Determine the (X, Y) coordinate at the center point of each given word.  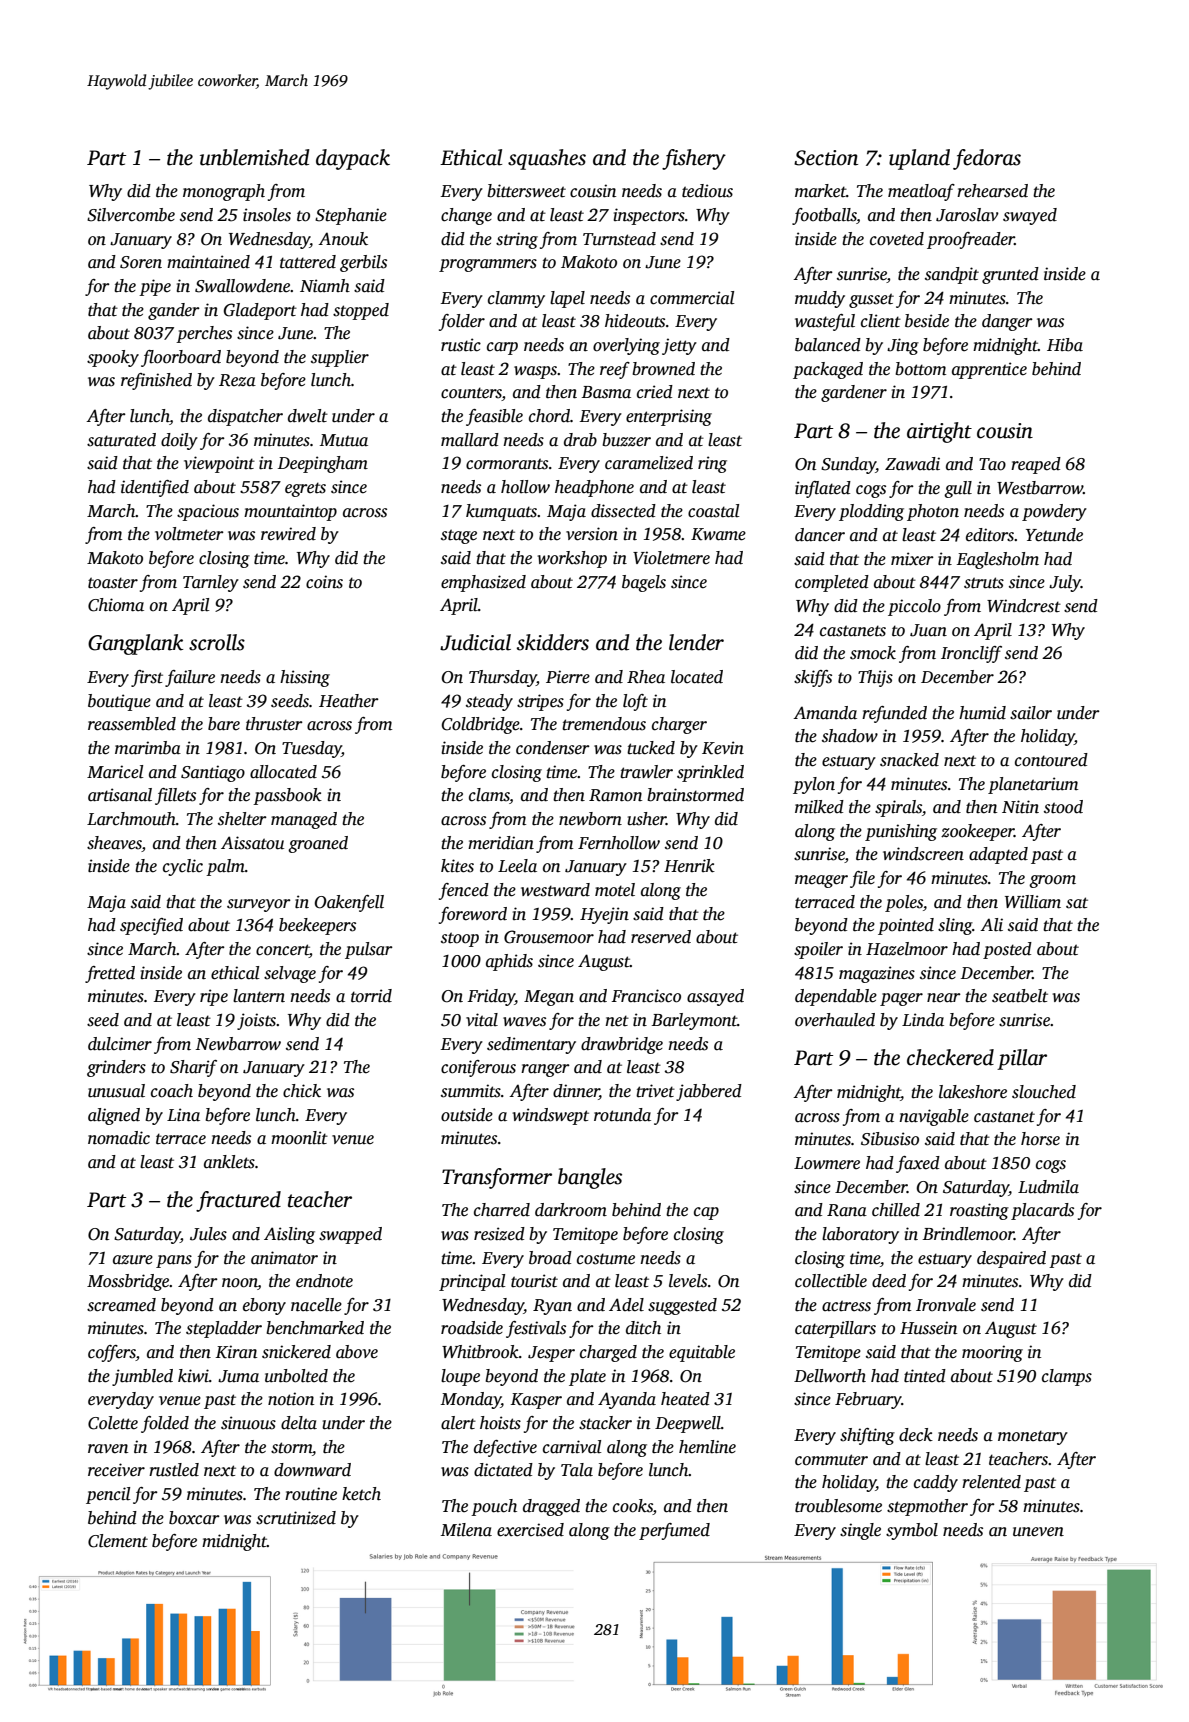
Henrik (689, 866)
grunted (1010, 275)
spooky (113, 358)
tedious (707, 191)
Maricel (115, 772)
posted (1007, 950)
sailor (1031, 713)
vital (482, 1020)
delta (299, 1423)
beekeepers (317, 926)
